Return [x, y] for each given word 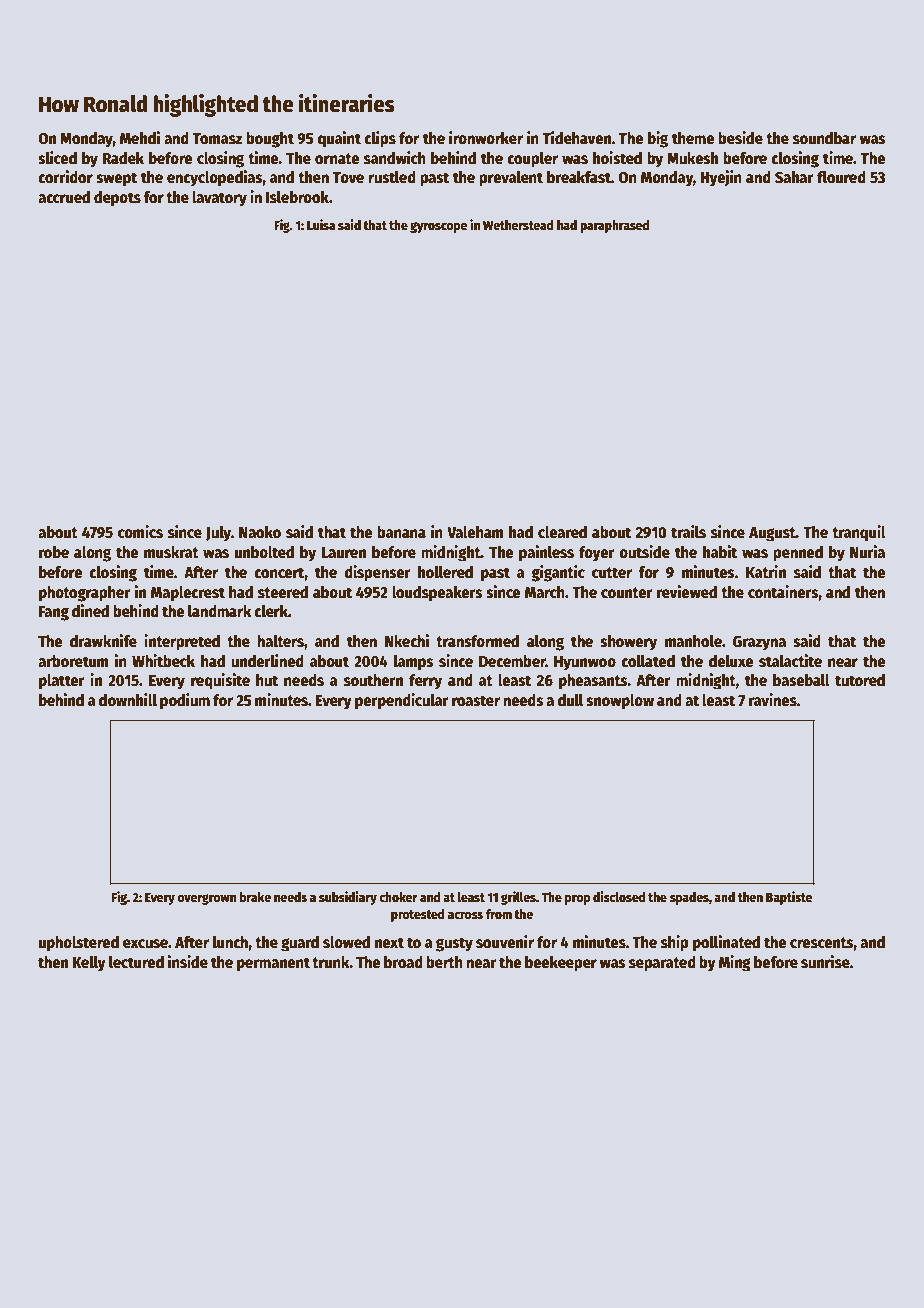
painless [546, 553]
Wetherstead [518, 225]
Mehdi [140, 138]
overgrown [206, 899]
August [772, 534]
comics [140, 532]
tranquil [859, 533]
